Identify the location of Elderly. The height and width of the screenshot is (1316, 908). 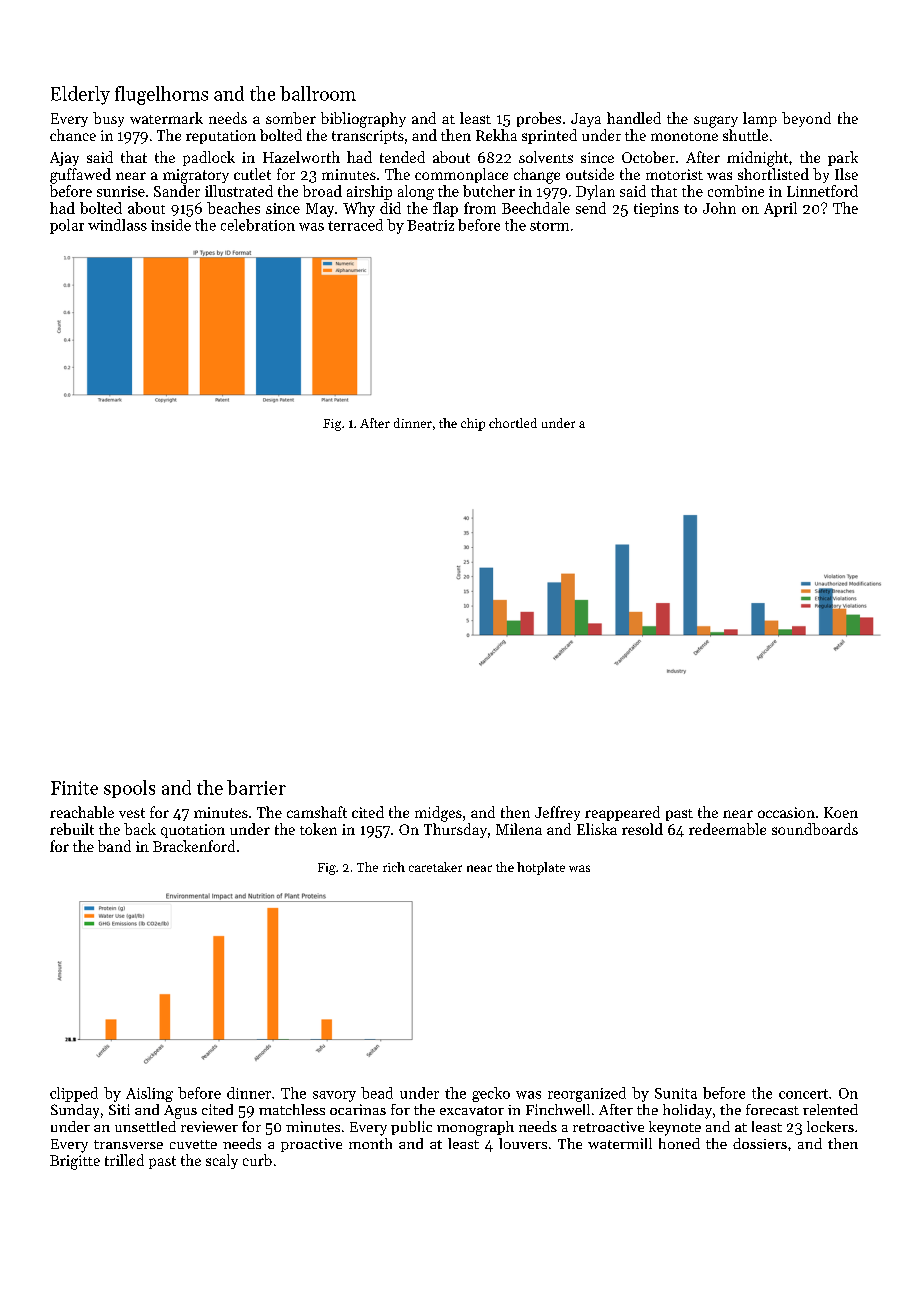
(80, 95).
